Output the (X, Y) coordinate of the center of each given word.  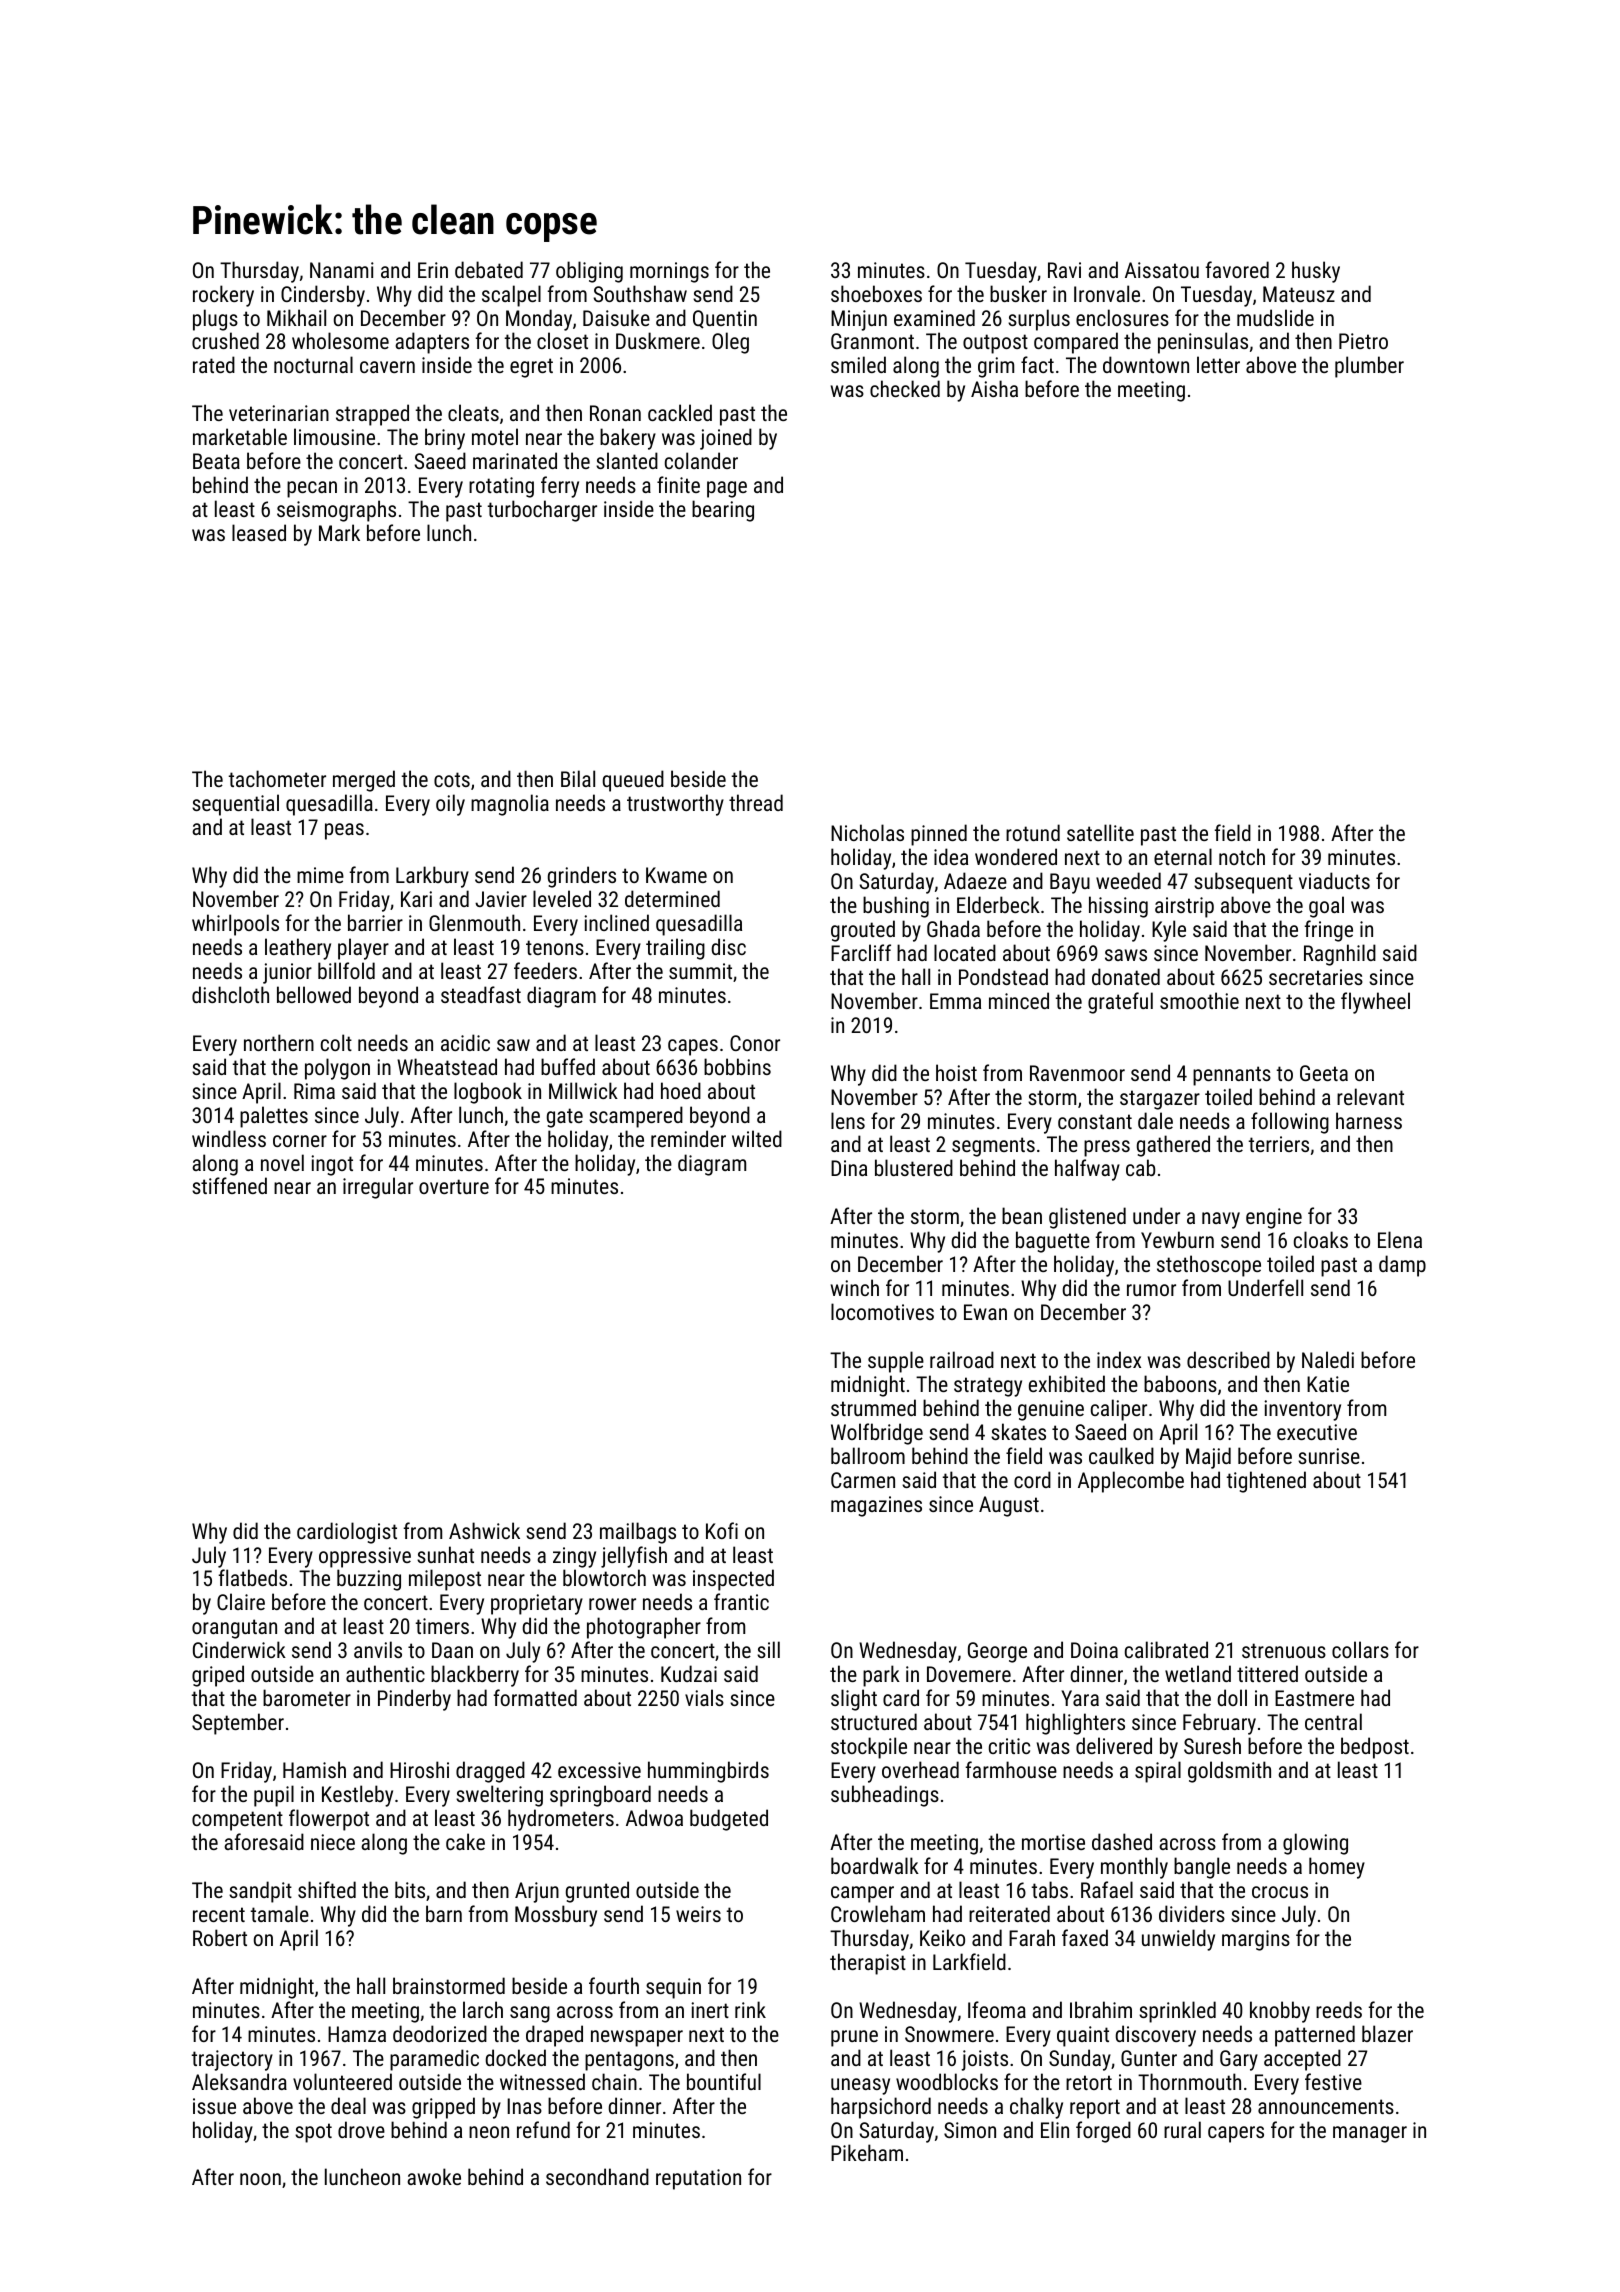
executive (1317, 1432)
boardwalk (875, 1865)
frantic (741, 1601)
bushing (896, 907)
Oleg (730, 343)
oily (450, 805)
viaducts (1334, 880)
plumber (1369, 367)
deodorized (440, 2033)
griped (218, 1676)
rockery (223, 296)
